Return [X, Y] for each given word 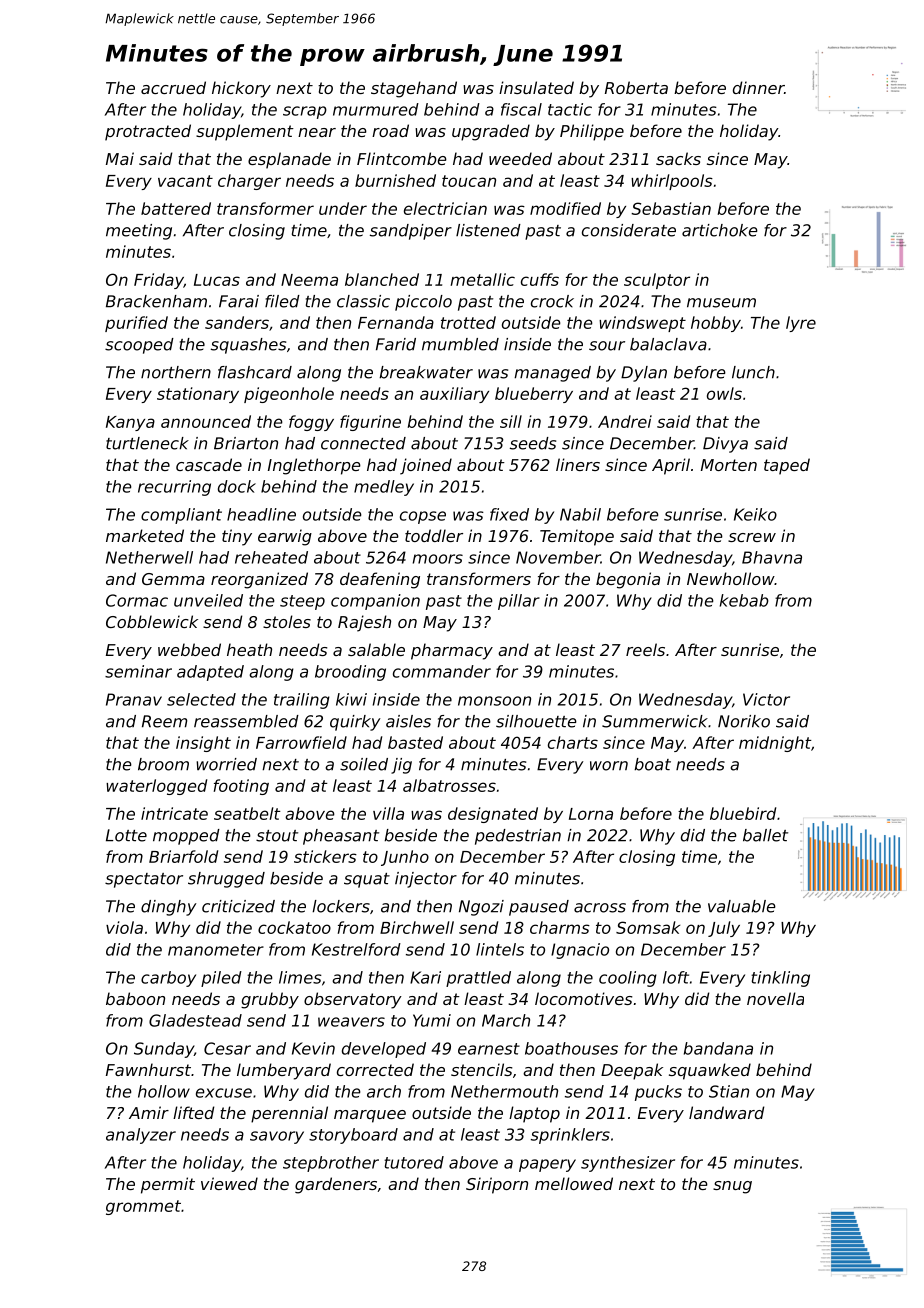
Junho [405, 858]
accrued [173, 87]
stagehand [414, 89]
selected [201, 699]
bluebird [743, 813]
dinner [758, 87]
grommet [143, 1207]
